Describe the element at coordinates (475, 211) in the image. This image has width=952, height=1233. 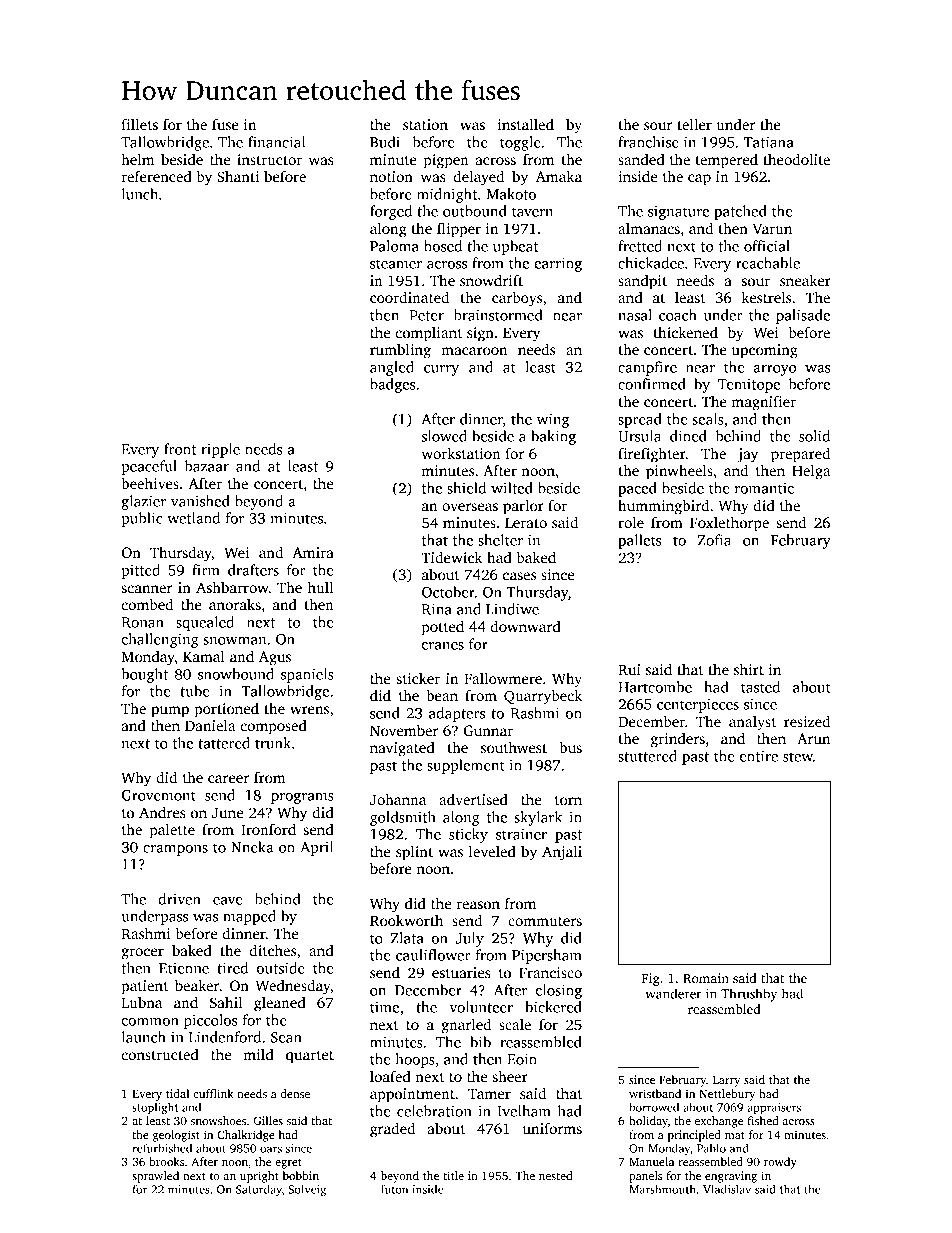
I see `outbound` at that location.
